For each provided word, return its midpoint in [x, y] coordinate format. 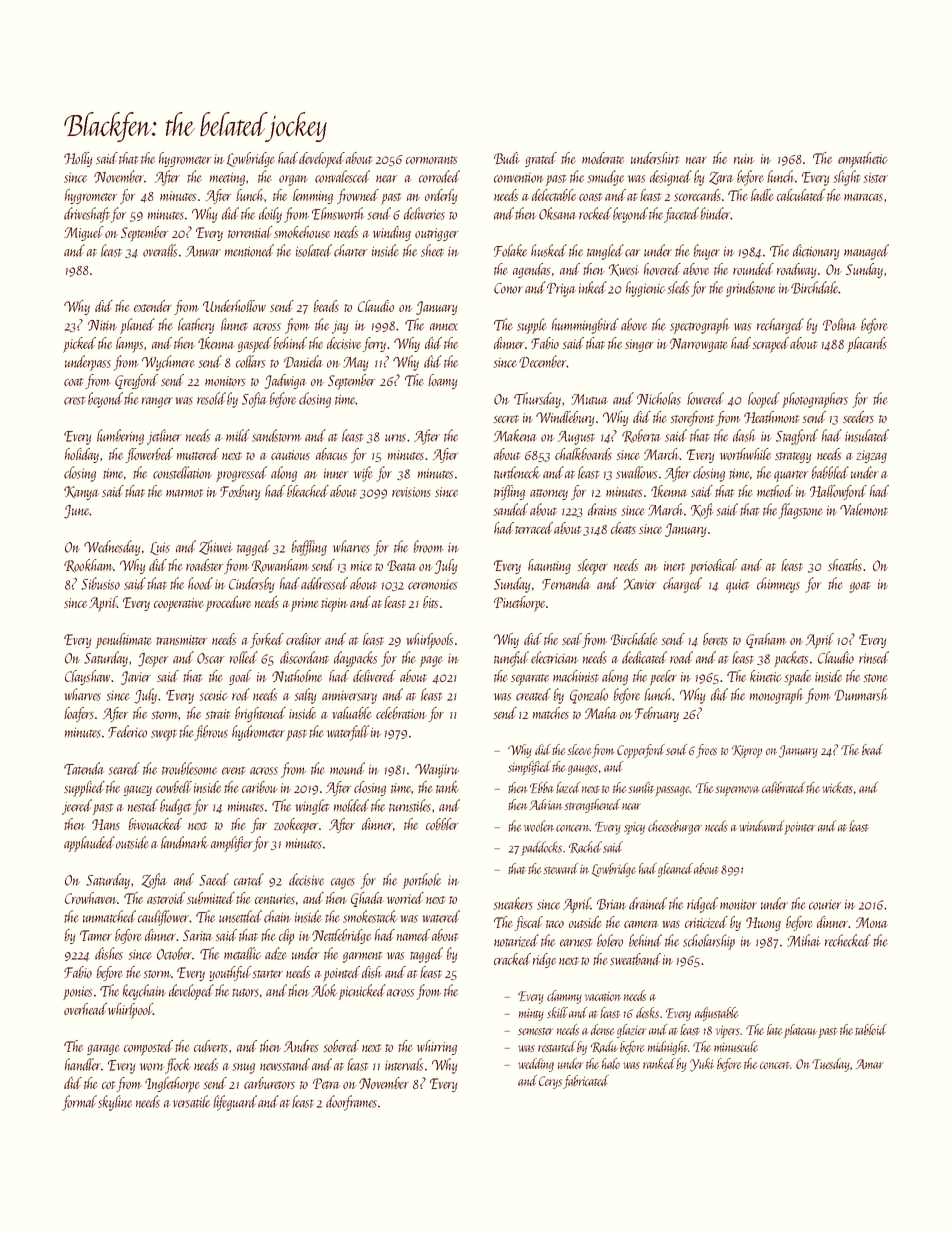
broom [428, 546]
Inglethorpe [172, 1085]
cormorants [431, 160]
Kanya [81, 493]
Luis [160, 548]
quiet [737, 586]
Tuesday [831, 1065]
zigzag [871, 456]
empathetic [863, 160]
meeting [227, 179]
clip [286, 937]
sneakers [513, 903]
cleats [623, 528]
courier [825, 904]
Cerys [550, 1082]
